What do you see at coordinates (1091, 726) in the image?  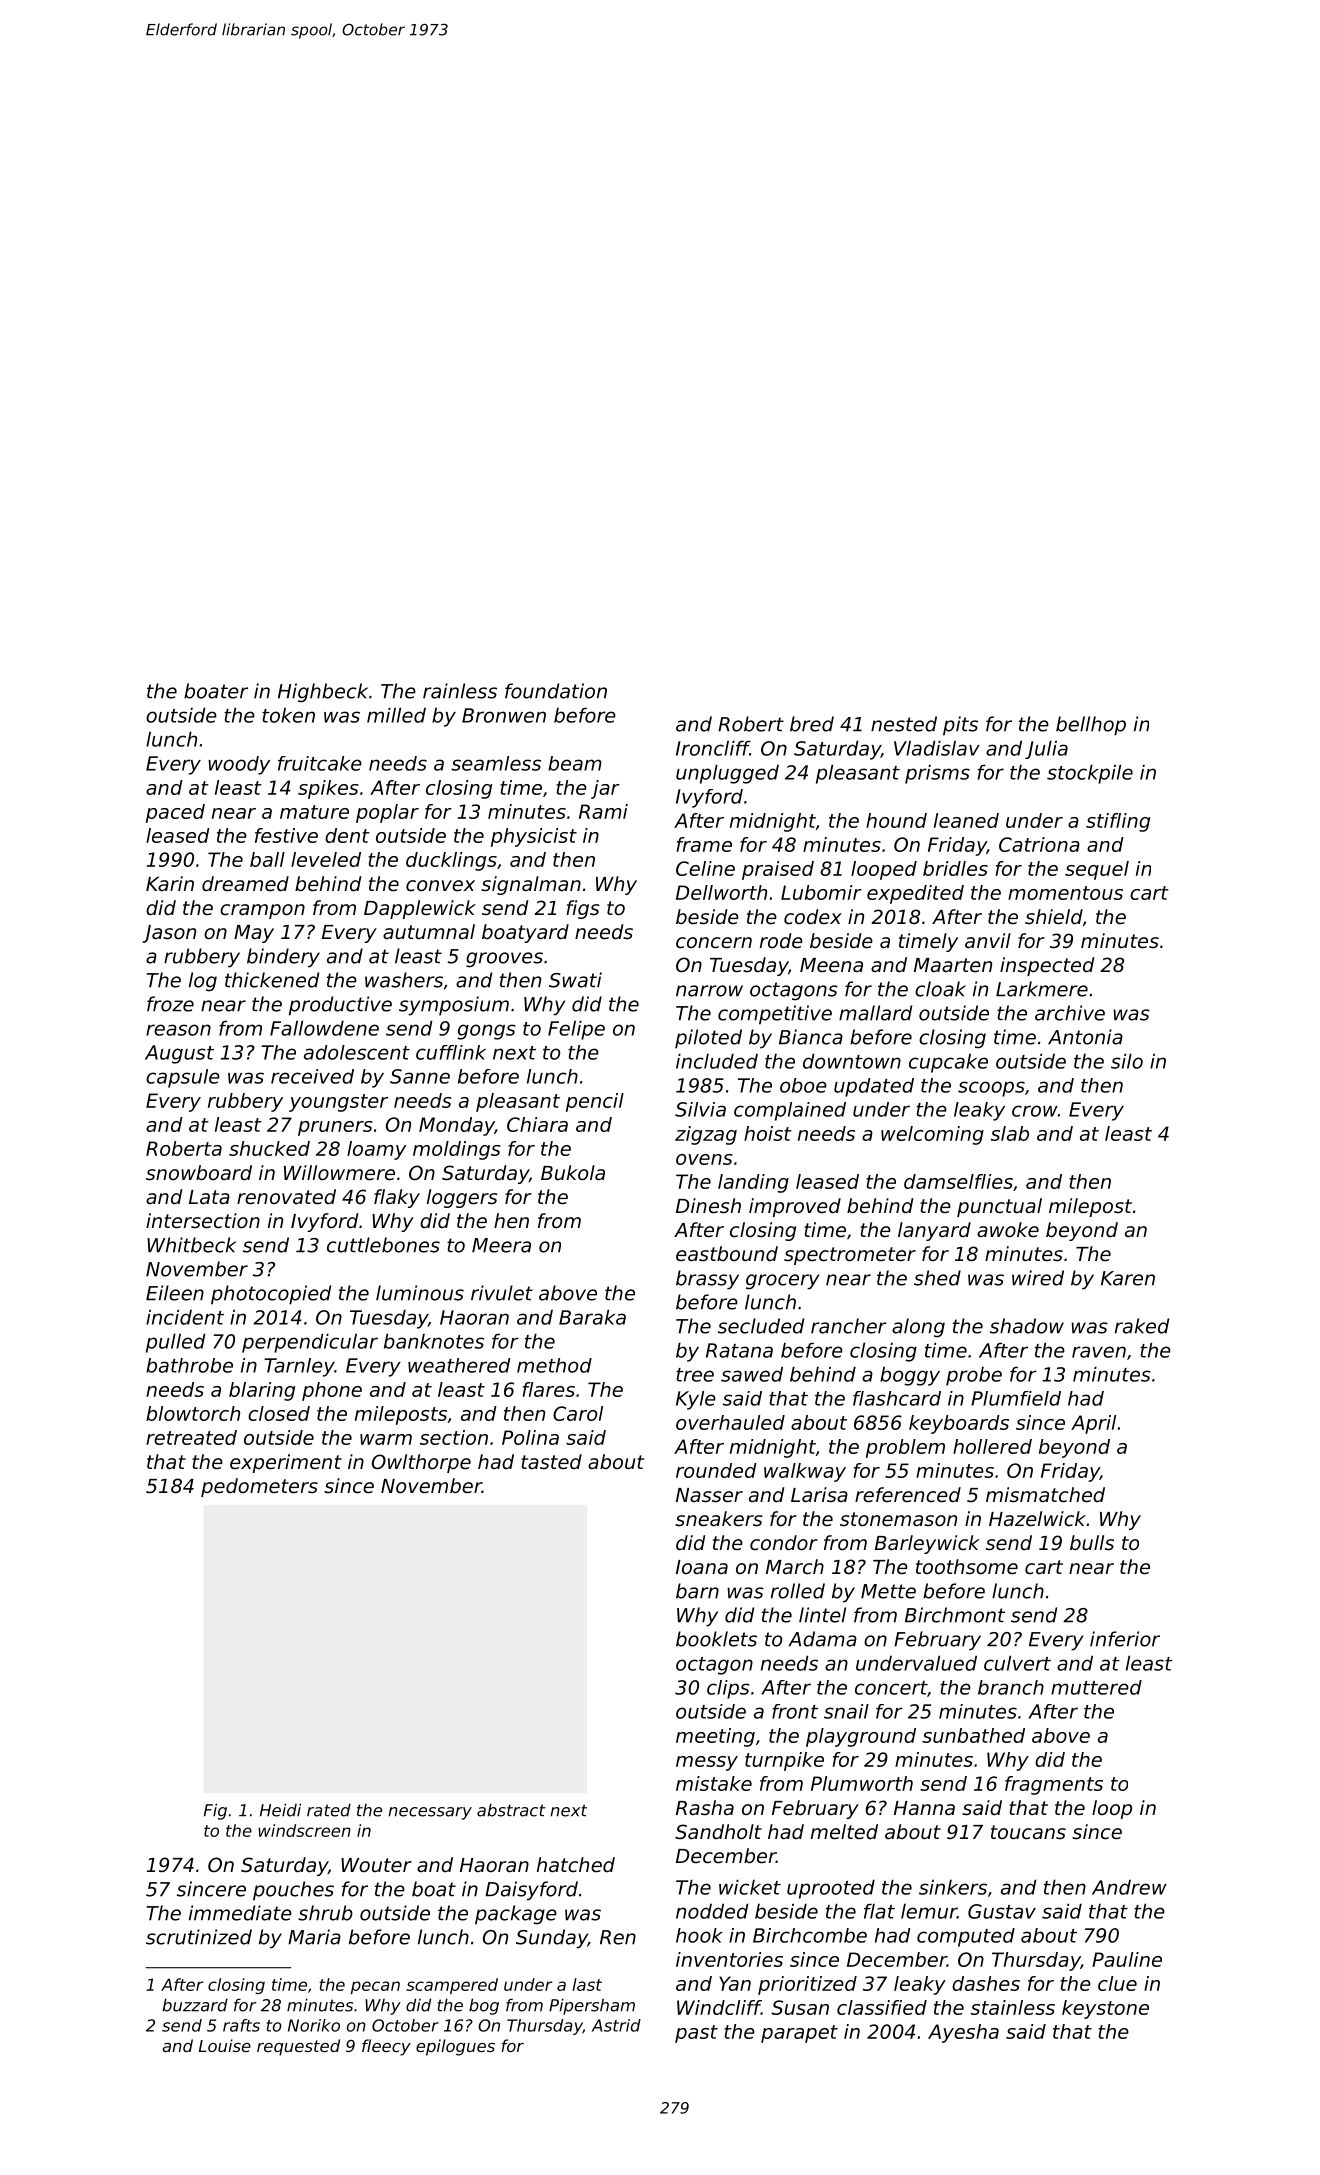 I see `bellhop` at bounding box center [1091, 726].
